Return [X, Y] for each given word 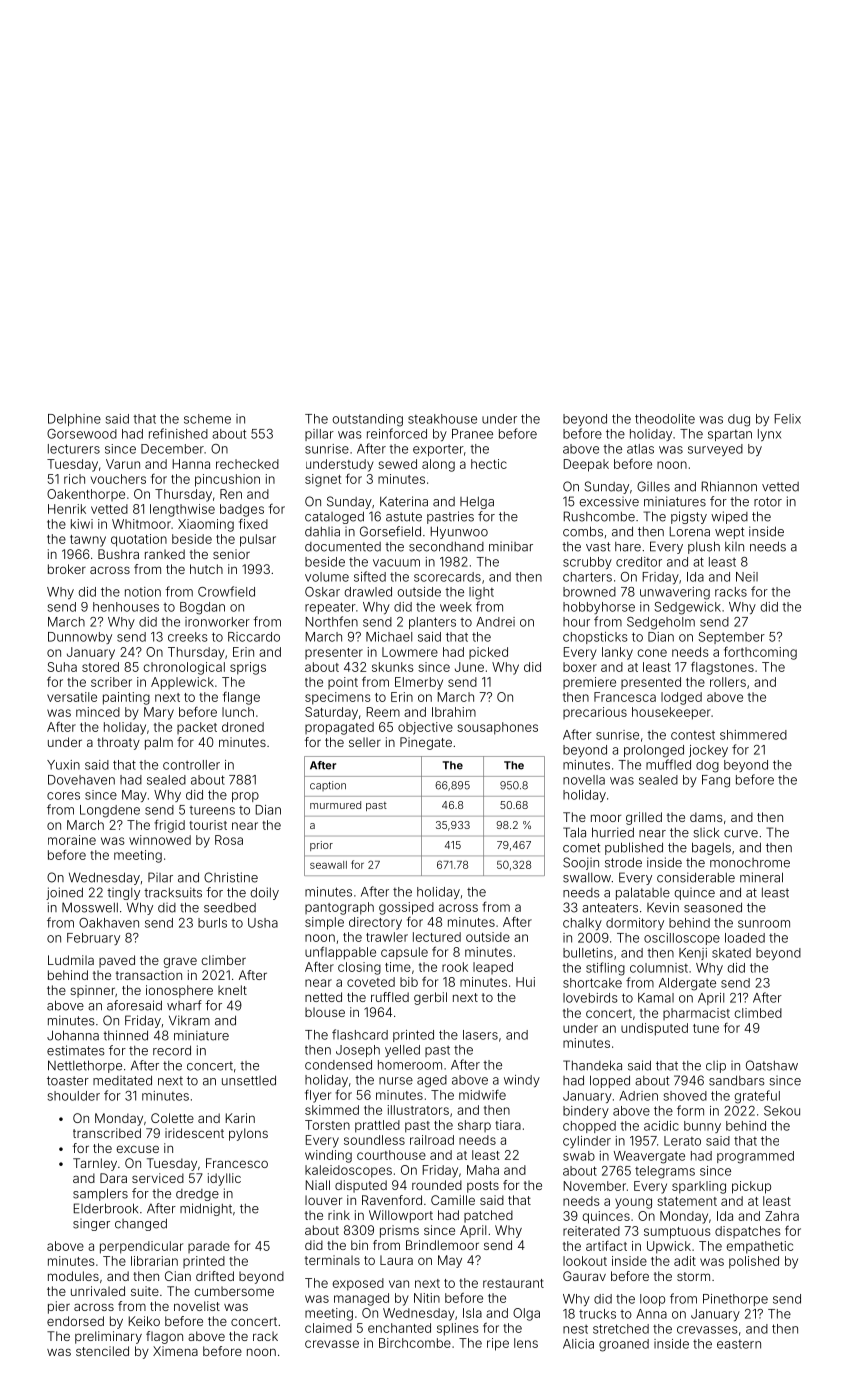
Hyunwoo [459, 532]
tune [706, 1028]
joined [64, 893]
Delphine [74, 420]
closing [359, 968]
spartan [730, 435]
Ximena [175, 1351]
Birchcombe [415, 1343]
